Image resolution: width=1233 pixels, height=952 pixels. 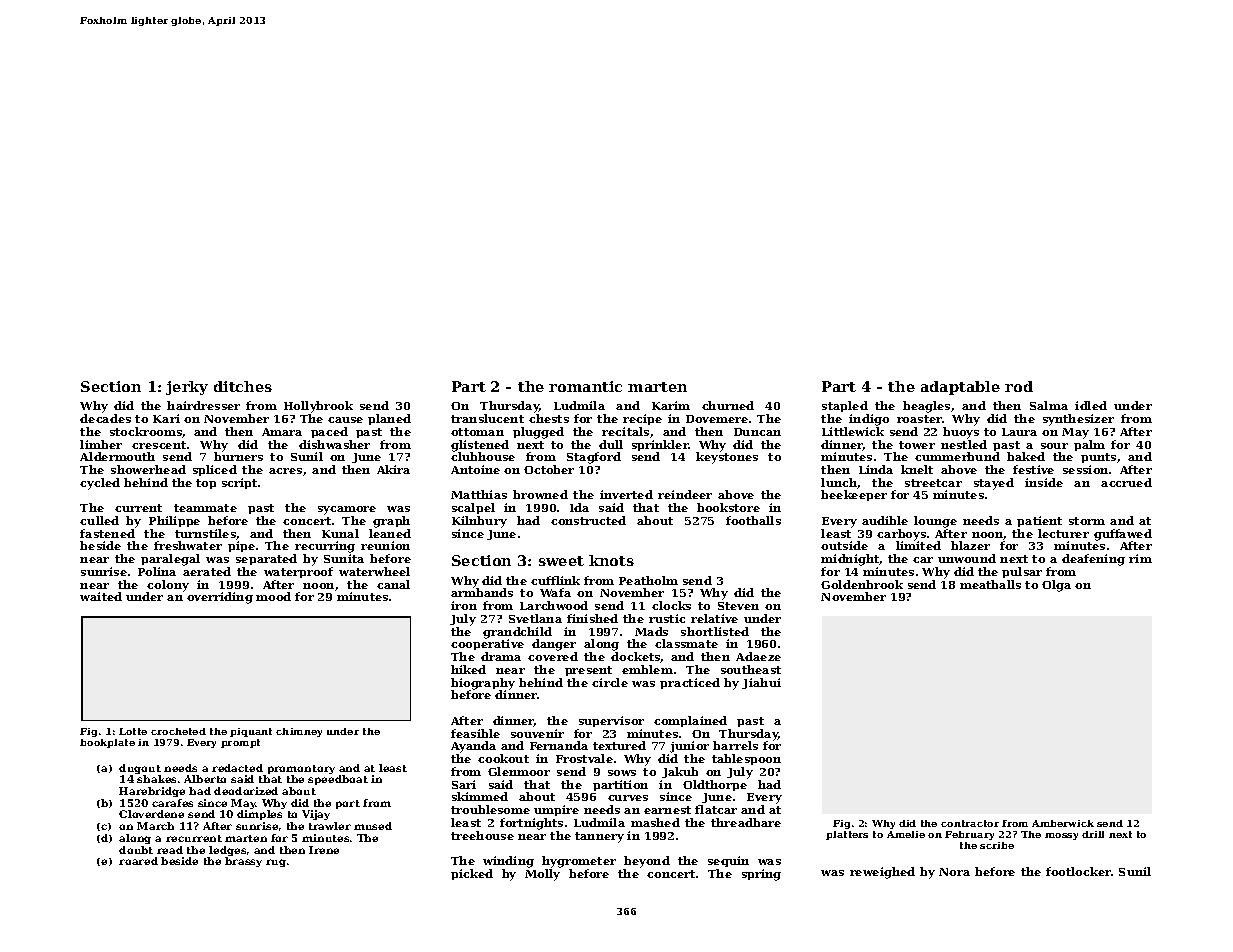 I want to click on outside, so click(x=844, y=545).
